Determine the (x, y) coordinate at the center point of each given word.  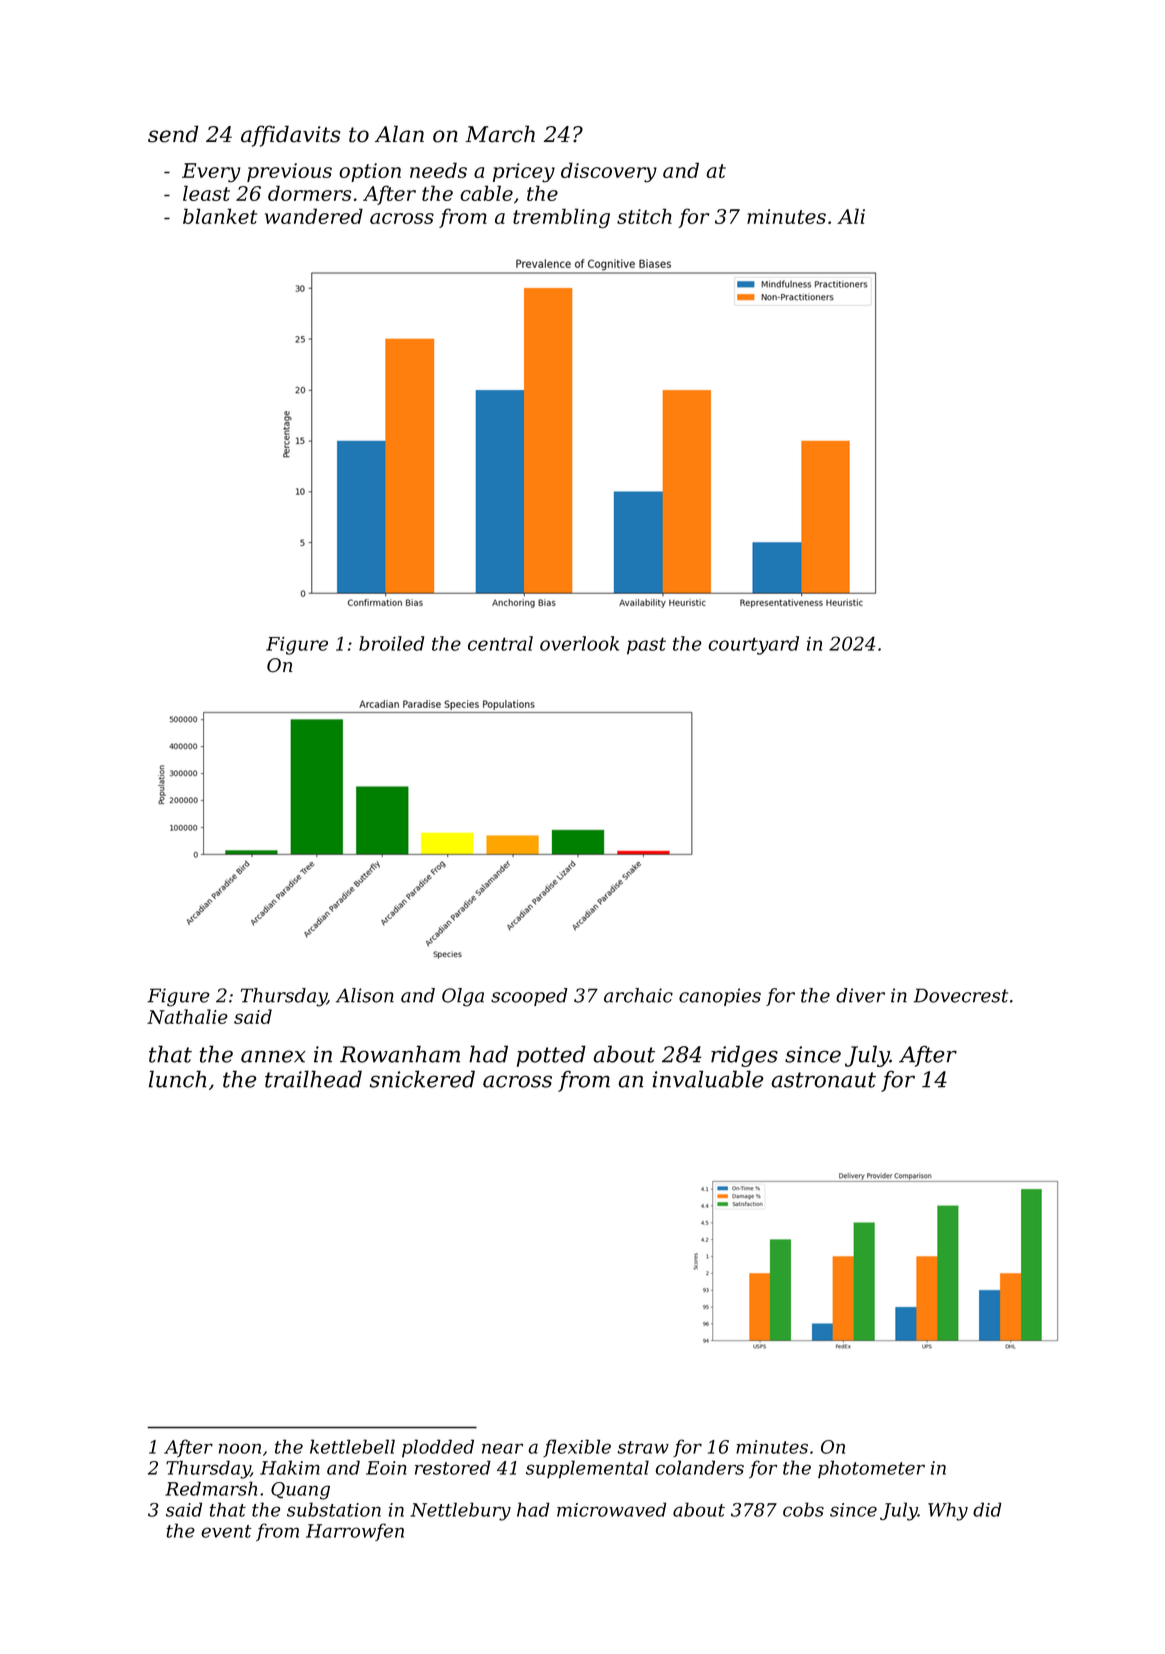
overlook (579, 643)
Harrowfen (355, 1532)
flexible (577, 1448)
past (646, 646)
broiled (391, 643)
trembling (561, 218)
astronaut (823, 1080)
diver (860, 995)
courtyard (753, 645)
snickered (422, 1079)
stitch (644, 216)
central (500, 643)
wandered (314, 216)
